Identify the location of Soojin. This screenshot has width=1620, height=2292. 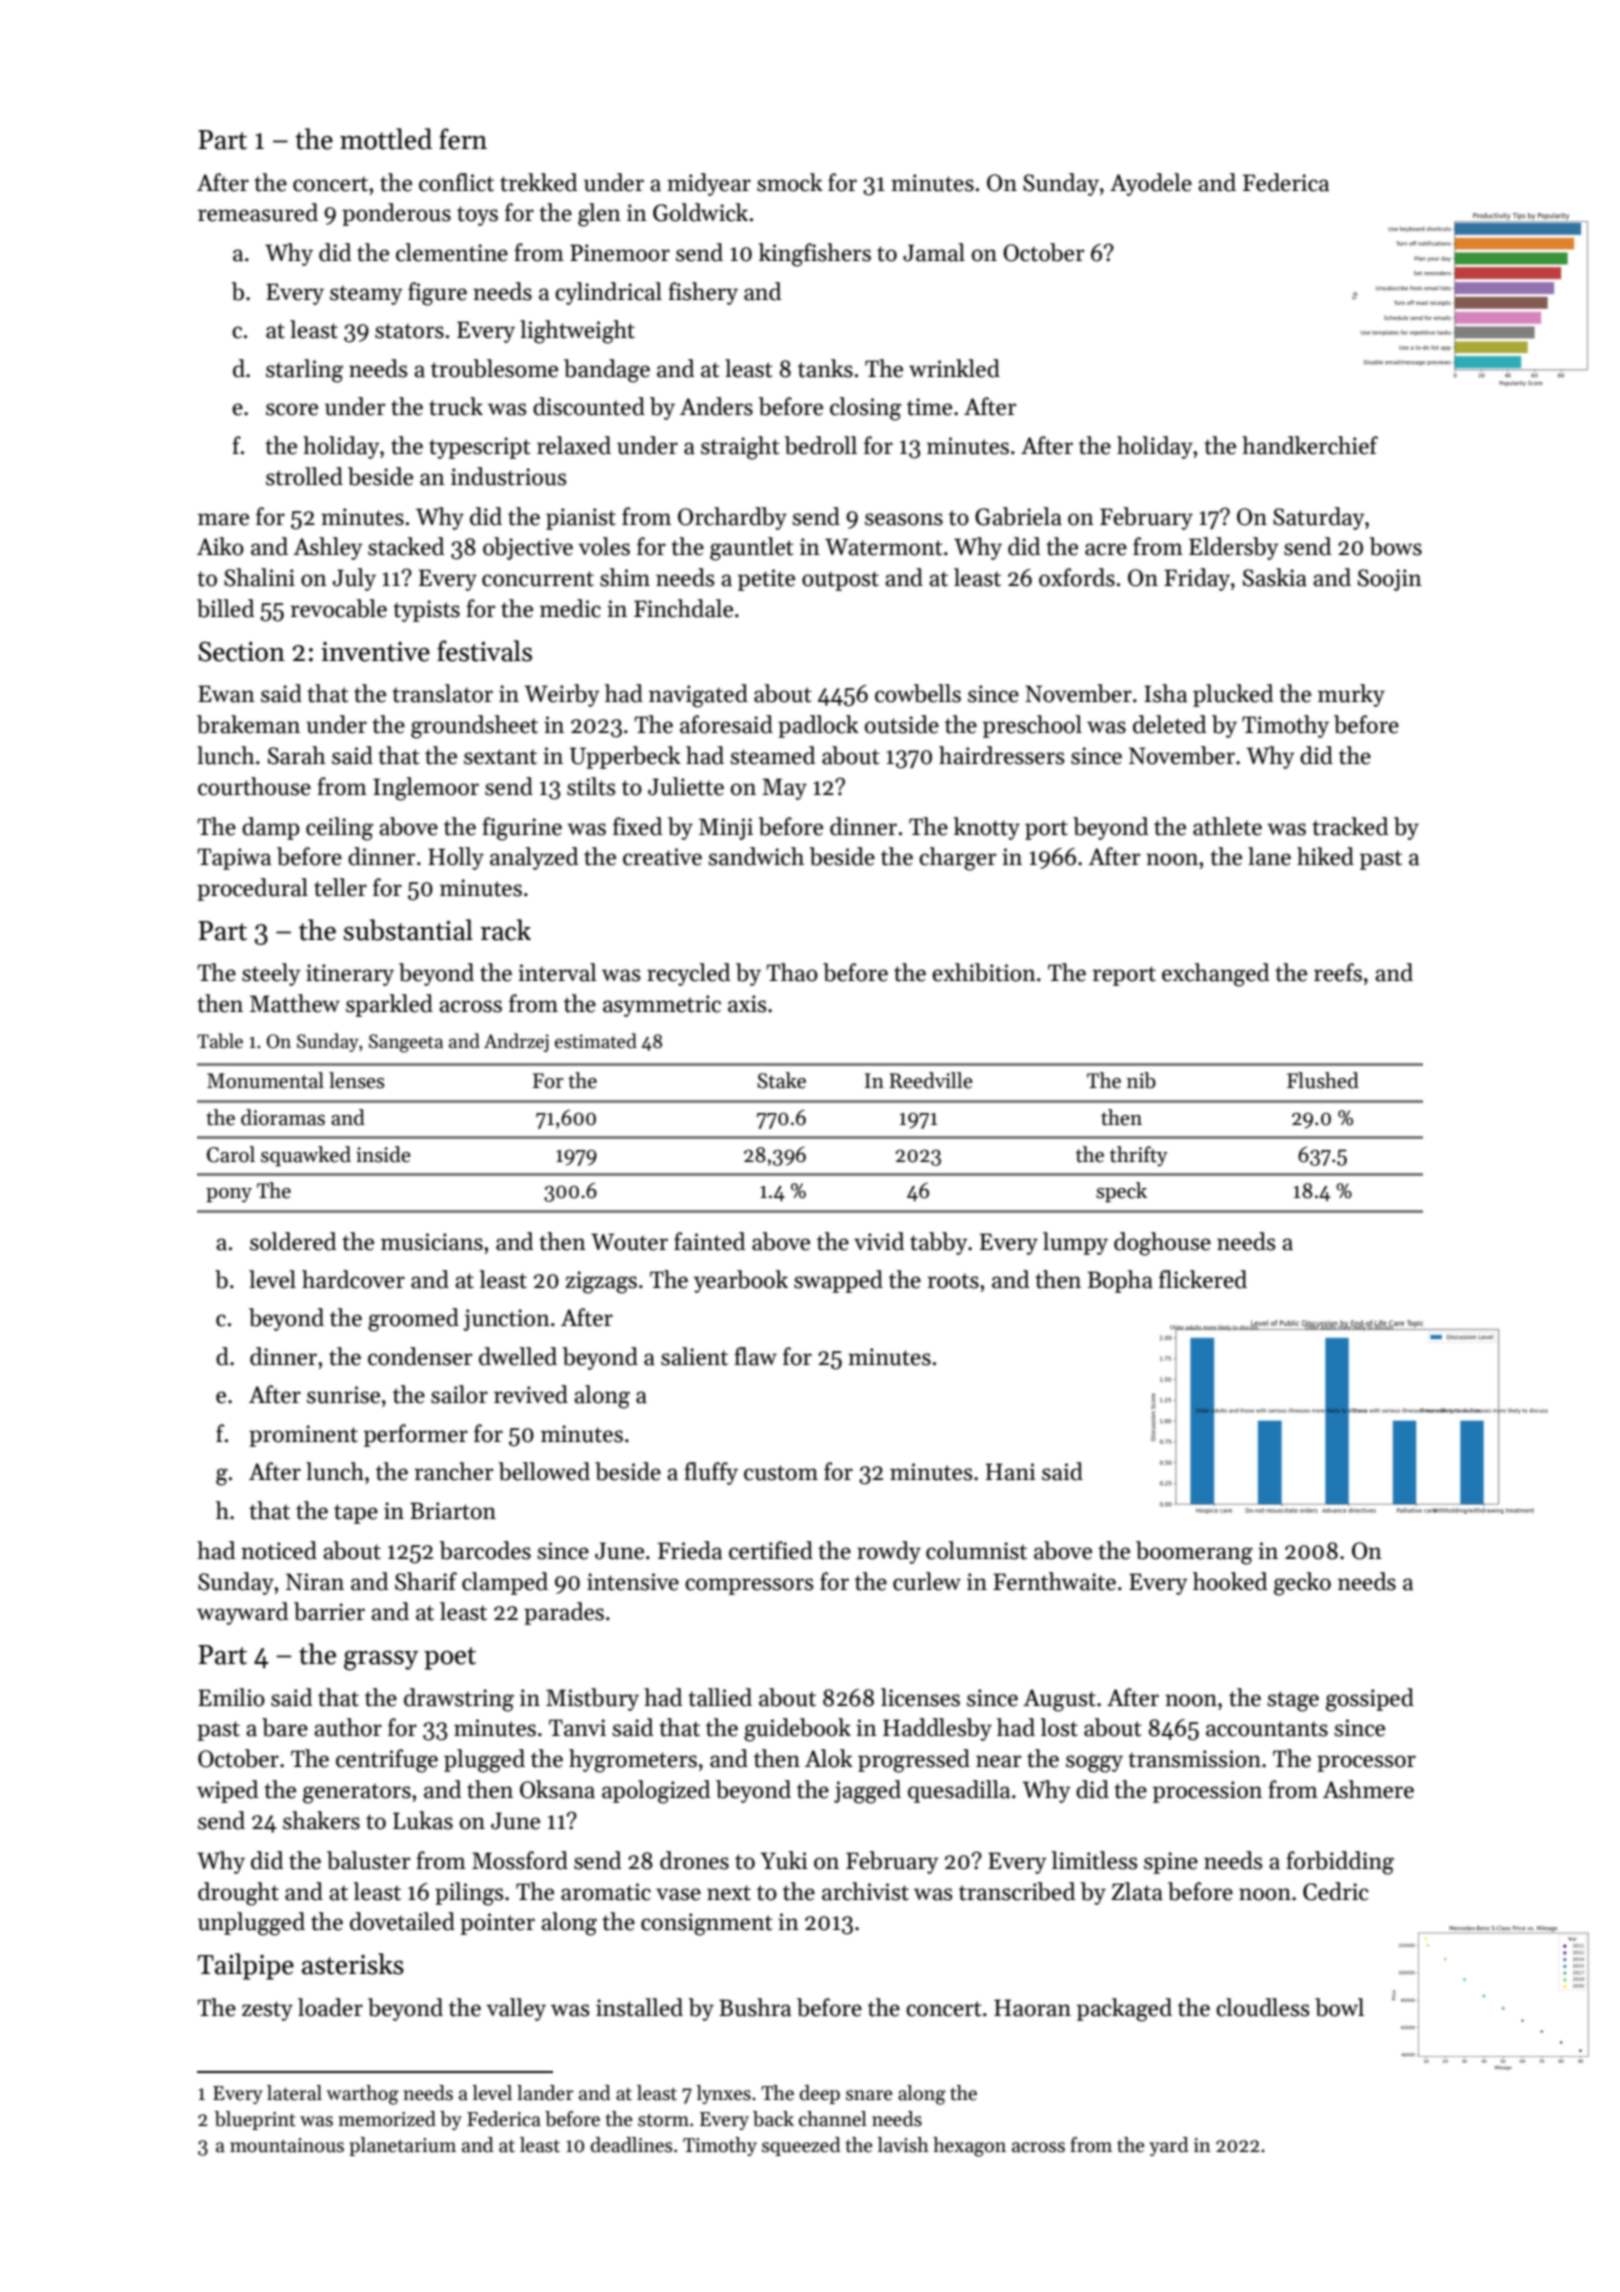
(1390, 580).
